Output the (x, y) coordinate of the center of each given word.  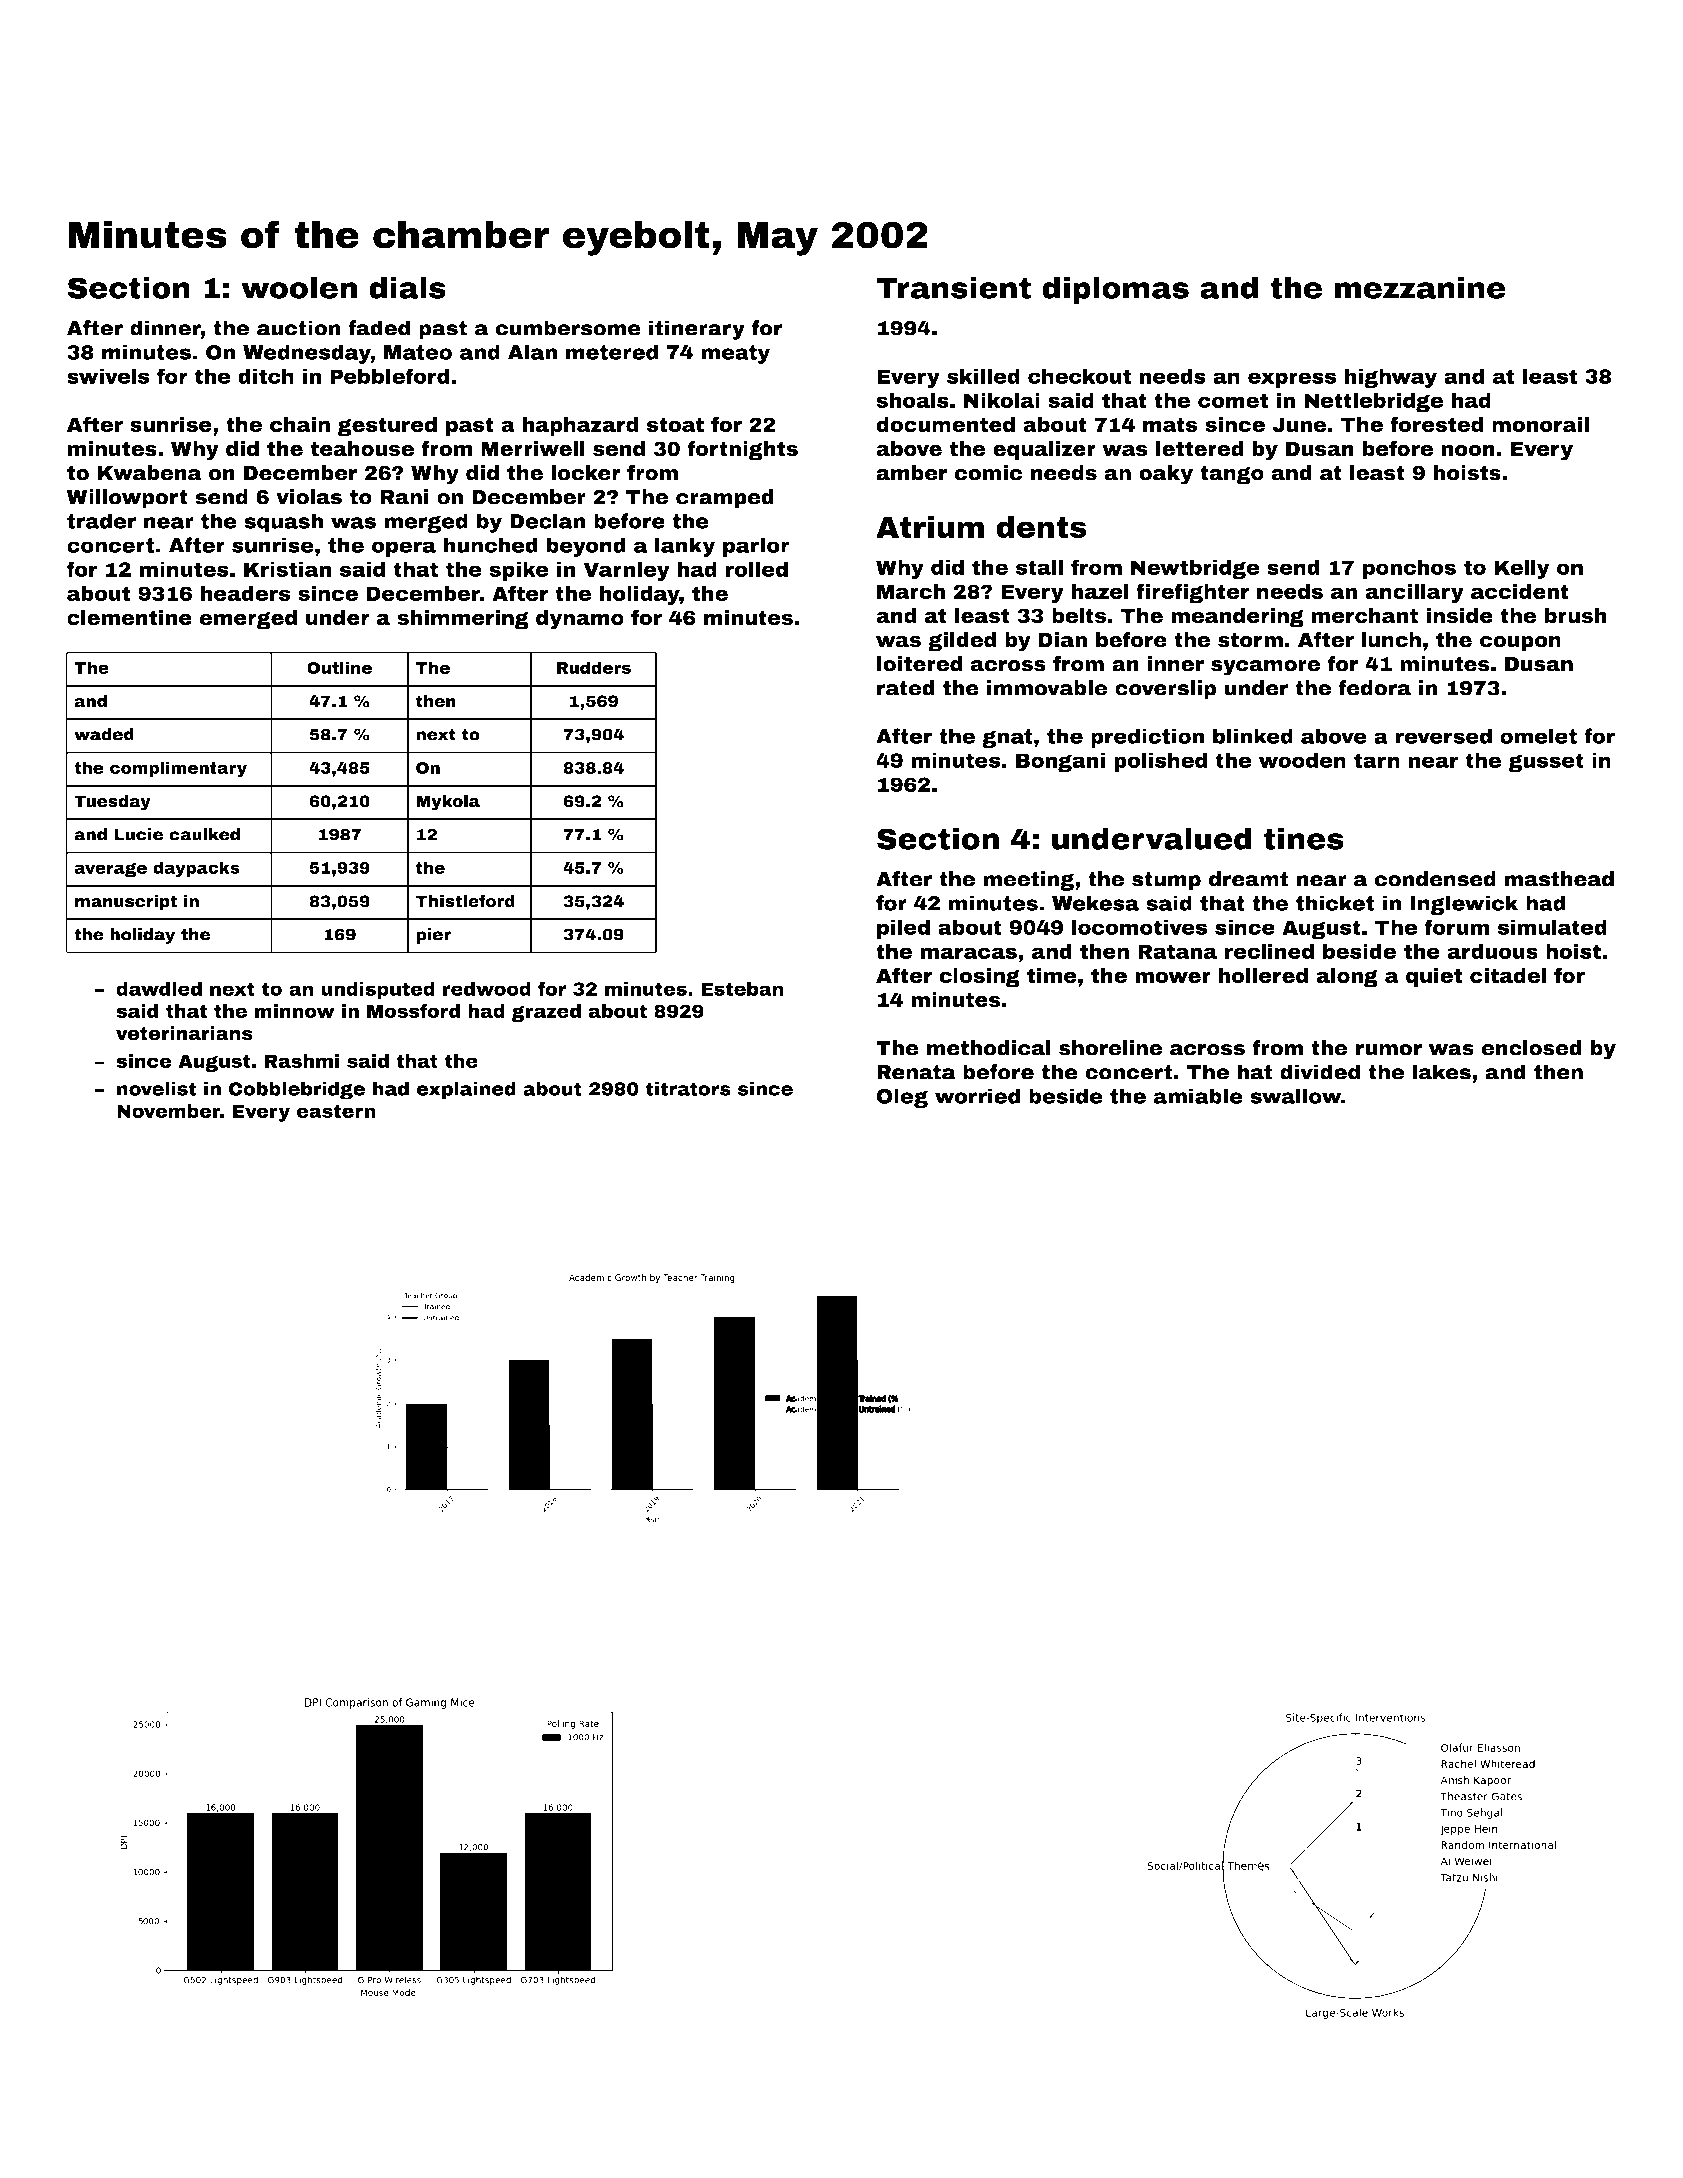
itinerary (697, 330)
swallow (1295, 1096)
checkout (1079, 376)
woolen (299, 287)
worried (977, 1096)
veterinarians (184, 1033)
